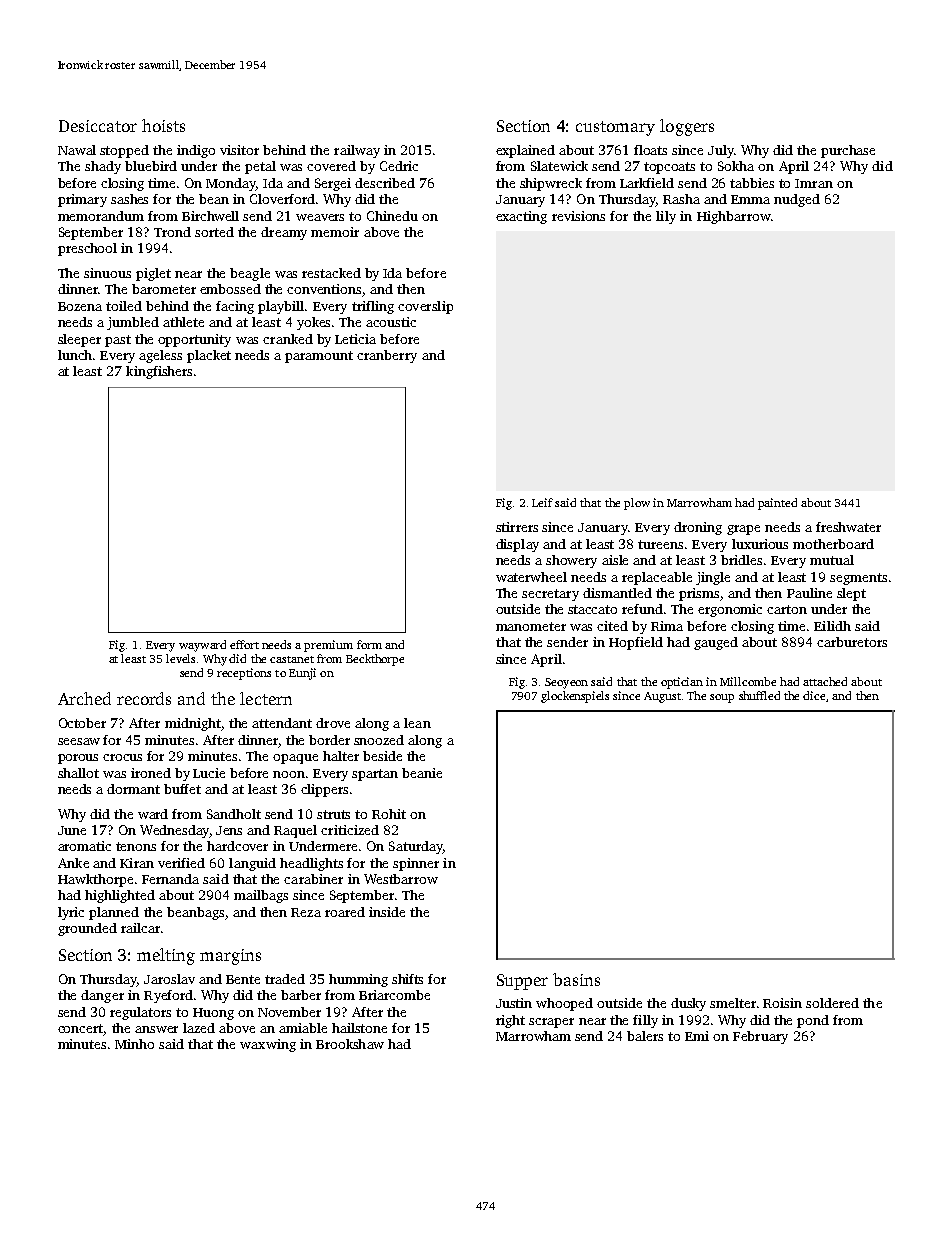 The image size is (952, 1233). Describe the element at coordinates (159, 372) in the screenshot. I see `kingfishers` at that location.
